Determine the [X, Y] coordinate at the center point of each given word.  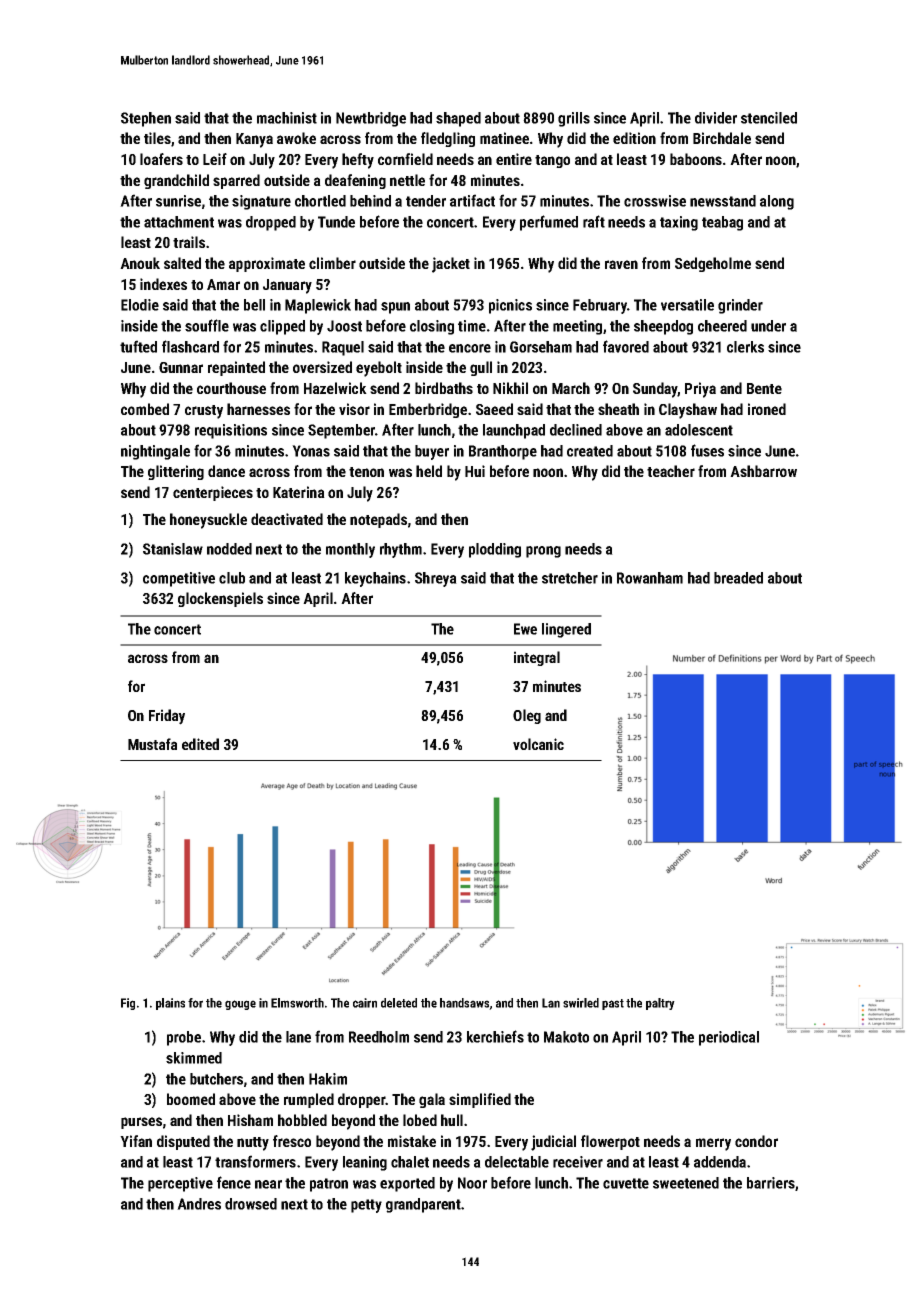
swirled [581, 1003]
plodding [495, 550]
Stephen [146, 119]
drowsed [251, 1204]
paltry [660, 1004]
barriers [771, 1183]
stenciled [769, 118]
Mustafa [152, 744]
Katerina [299, 492]
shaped [458, 119]
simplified [480, 1100]
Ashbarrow [763, 471]
